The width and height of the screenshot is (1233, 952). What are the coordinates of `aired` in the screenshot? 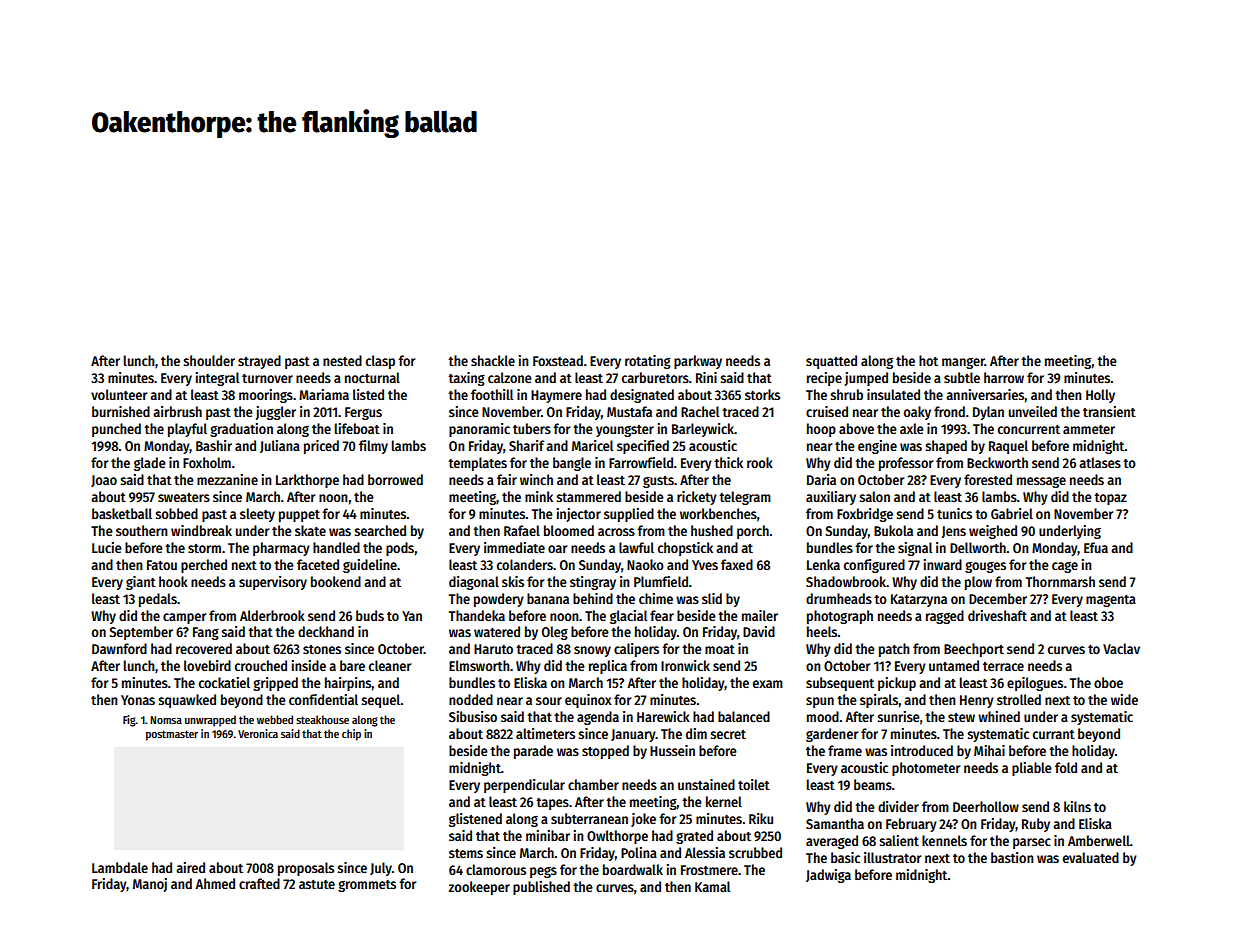 It's located at (190, 867).
